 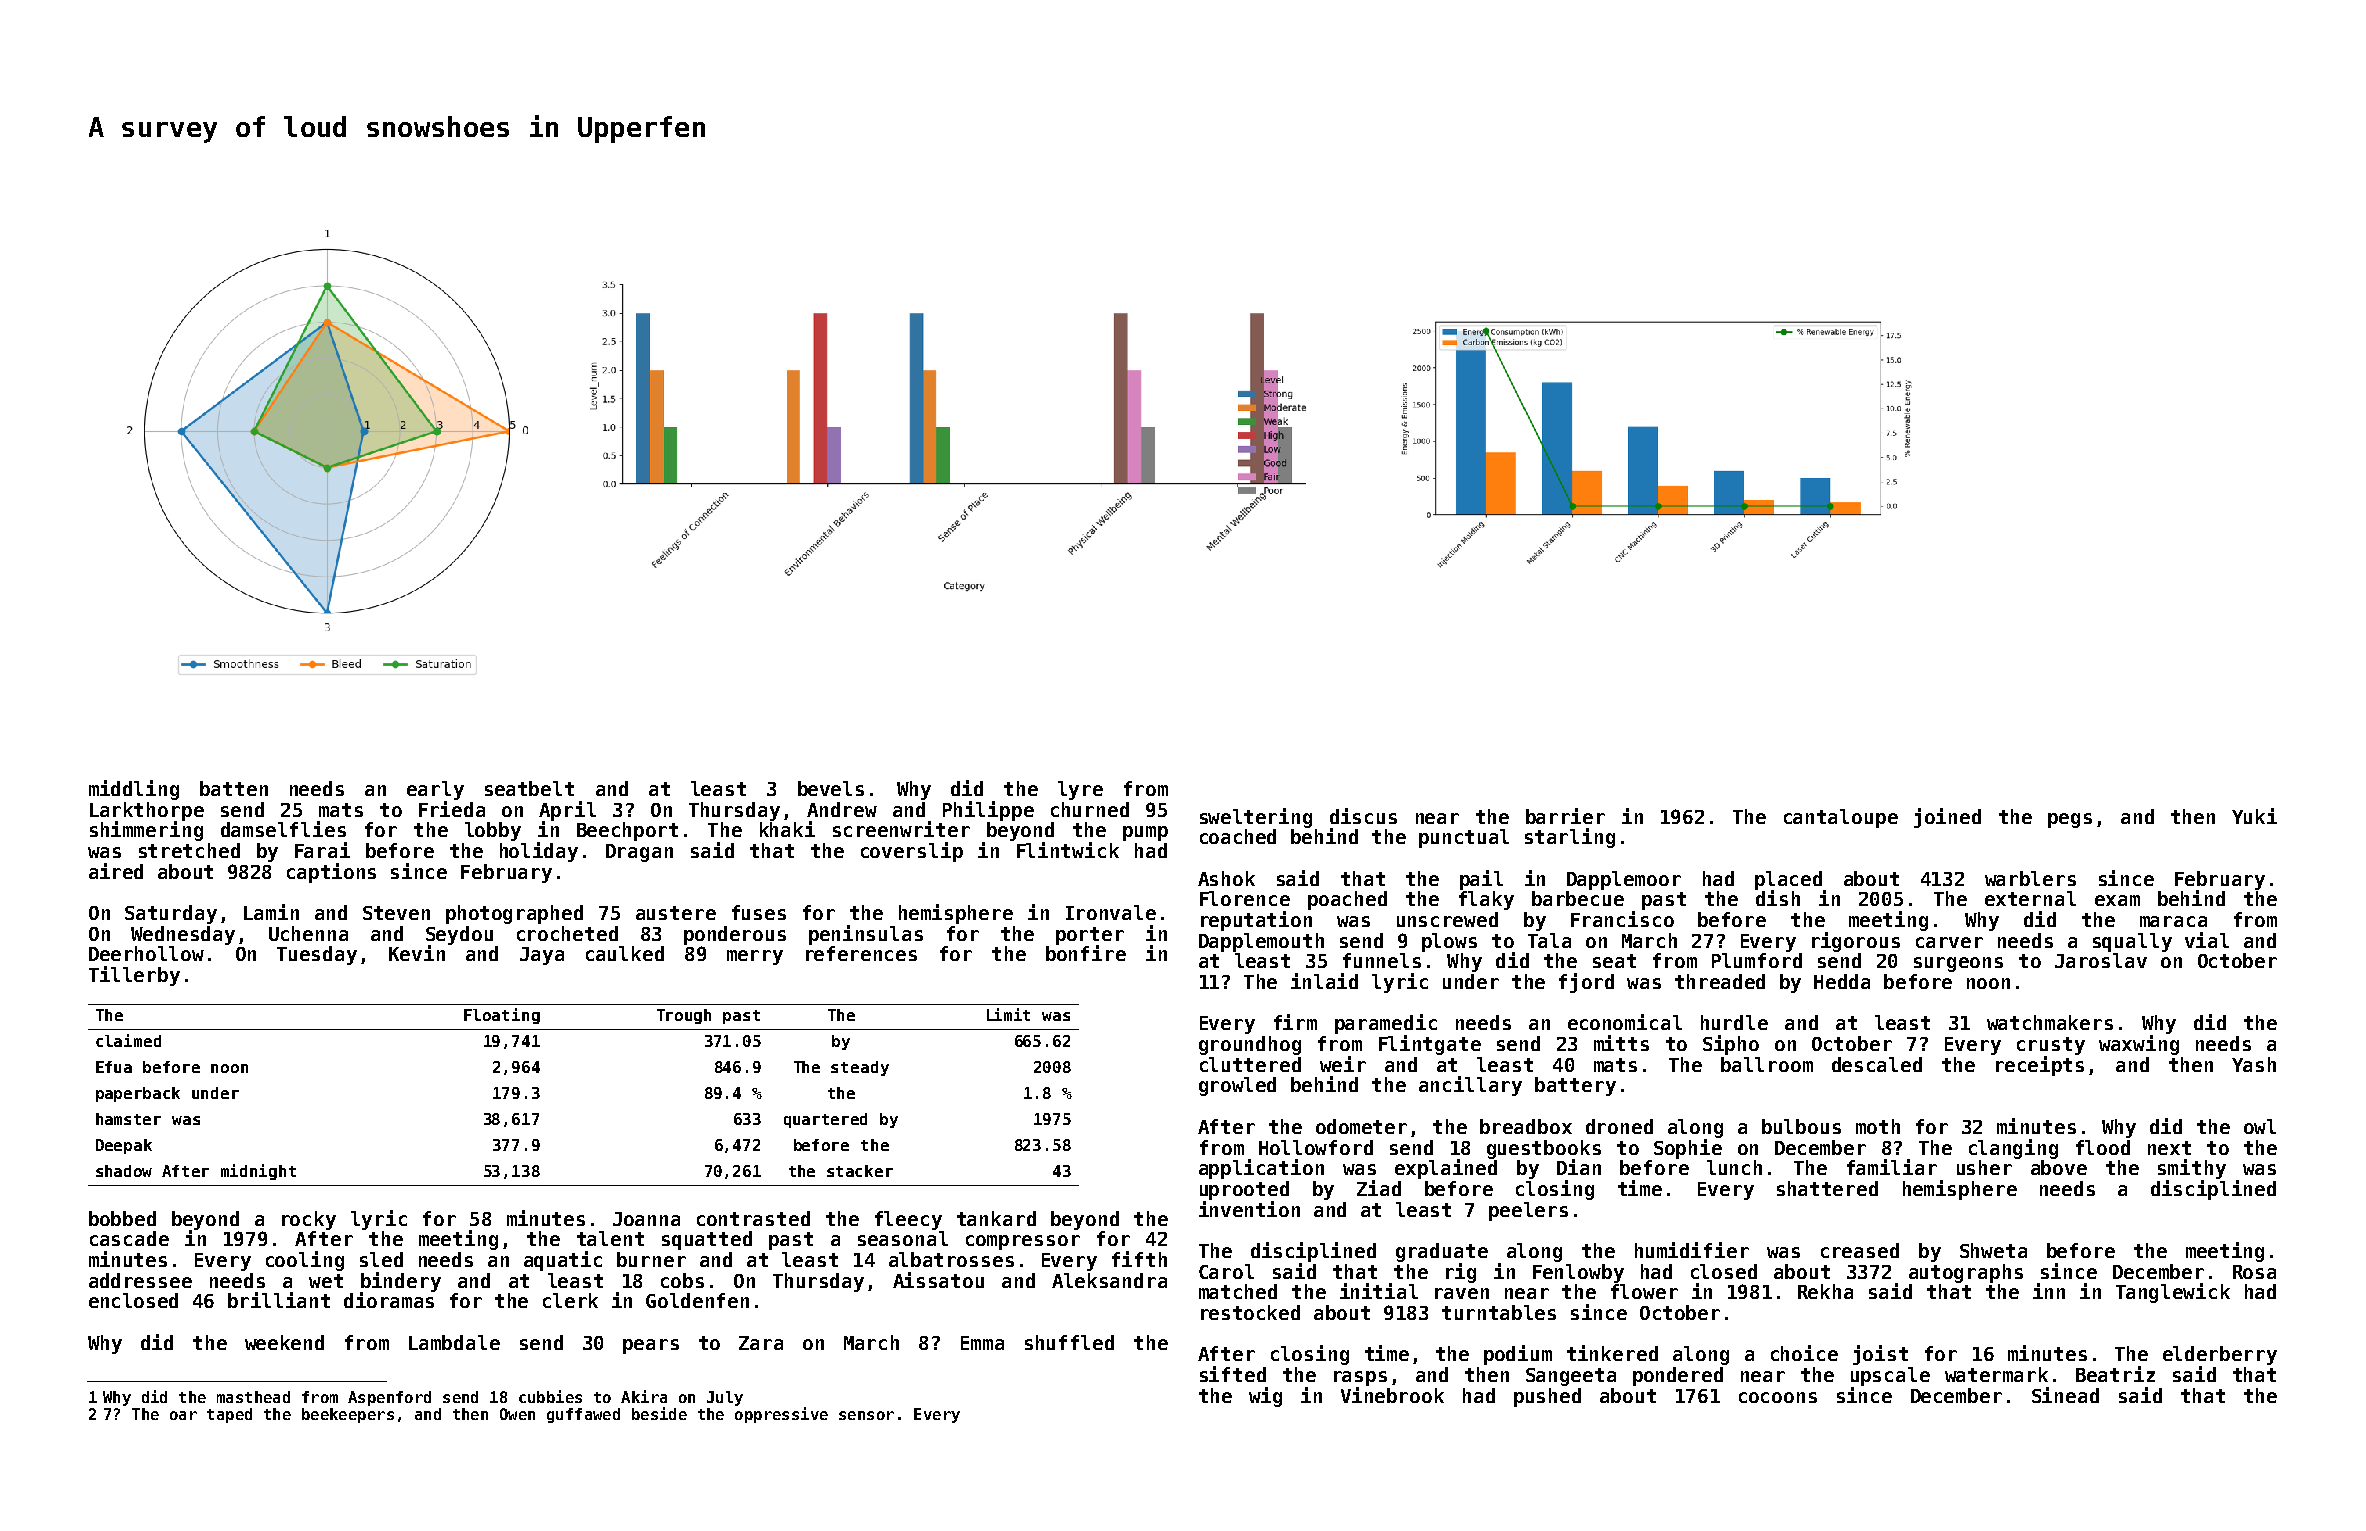 I want to click on lunch, so click(x=1734, y=1167).
